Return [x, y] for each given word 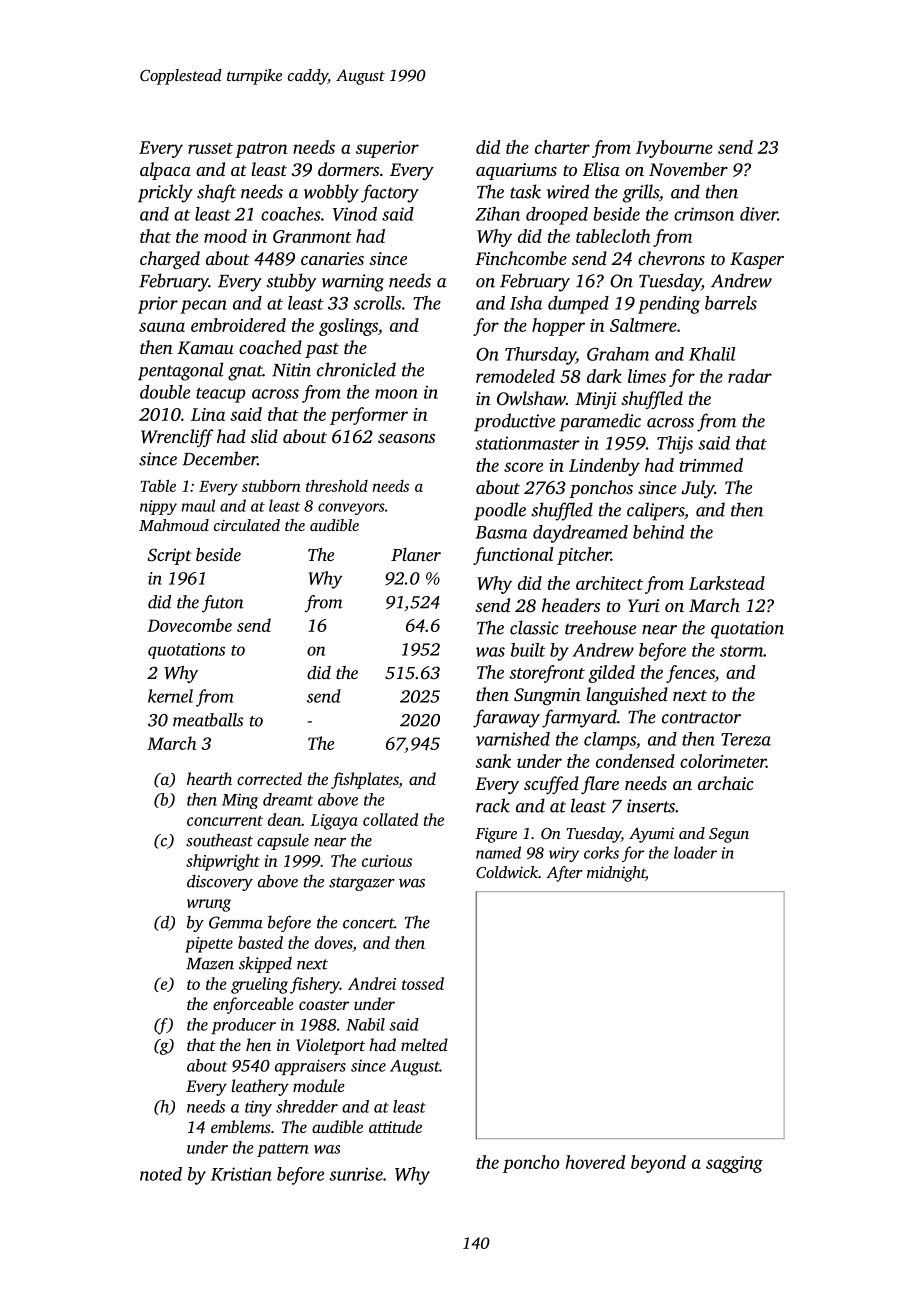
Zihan [497, 214]
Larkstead [727, 583]
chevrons [671, 258]
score [523, 467]
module [319, 1085]
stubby [291, 282]
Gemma [236, 922]
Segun [729, 835]
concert [368, 923]
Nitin [291, 370]
